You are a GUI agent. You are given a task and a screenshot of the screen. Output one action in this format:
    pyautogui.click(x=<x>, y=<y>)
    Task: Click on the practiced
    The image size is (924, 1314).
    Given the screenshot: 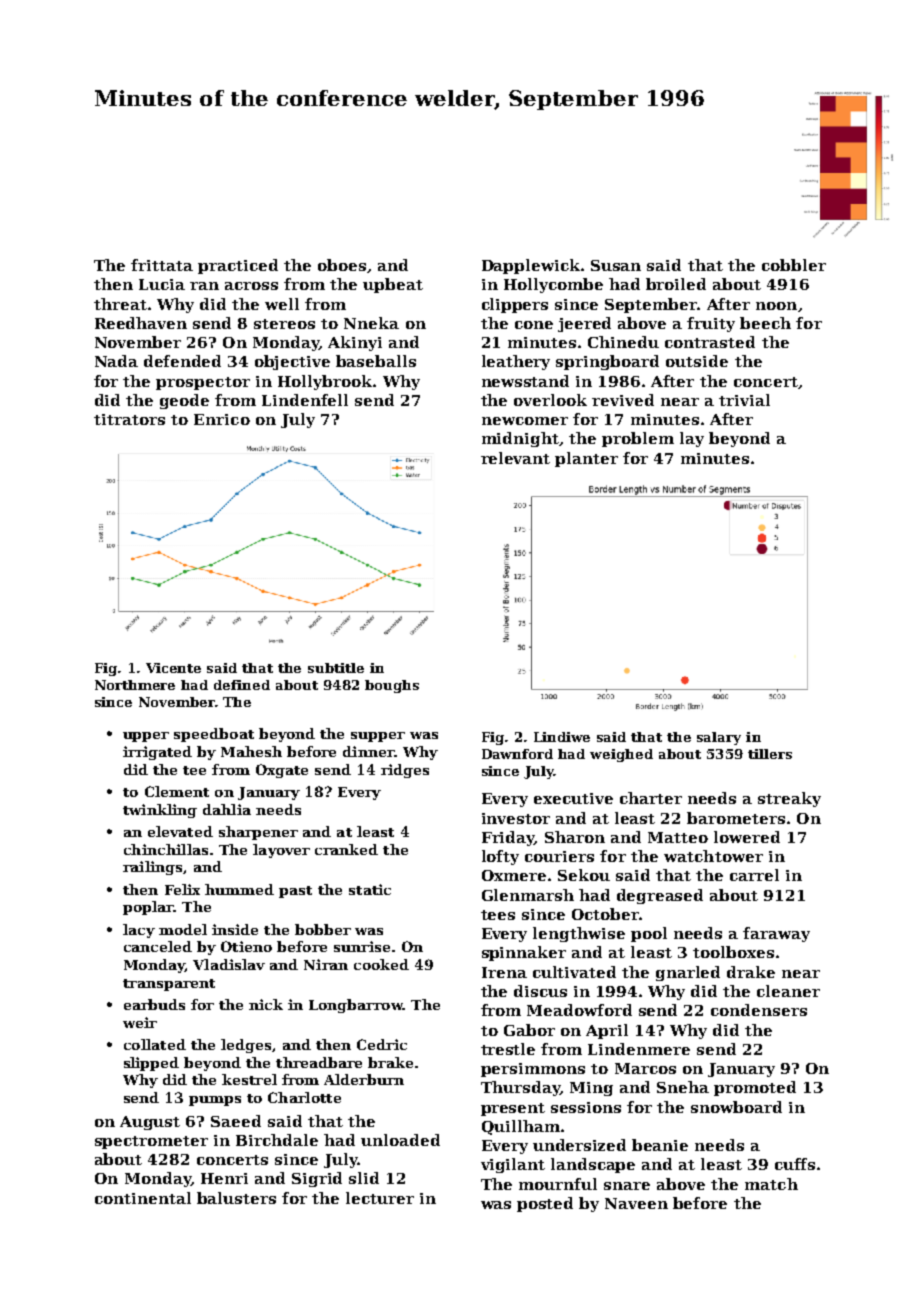 What is the action you would take?
    pyautogui.click(x=238, y=266)
